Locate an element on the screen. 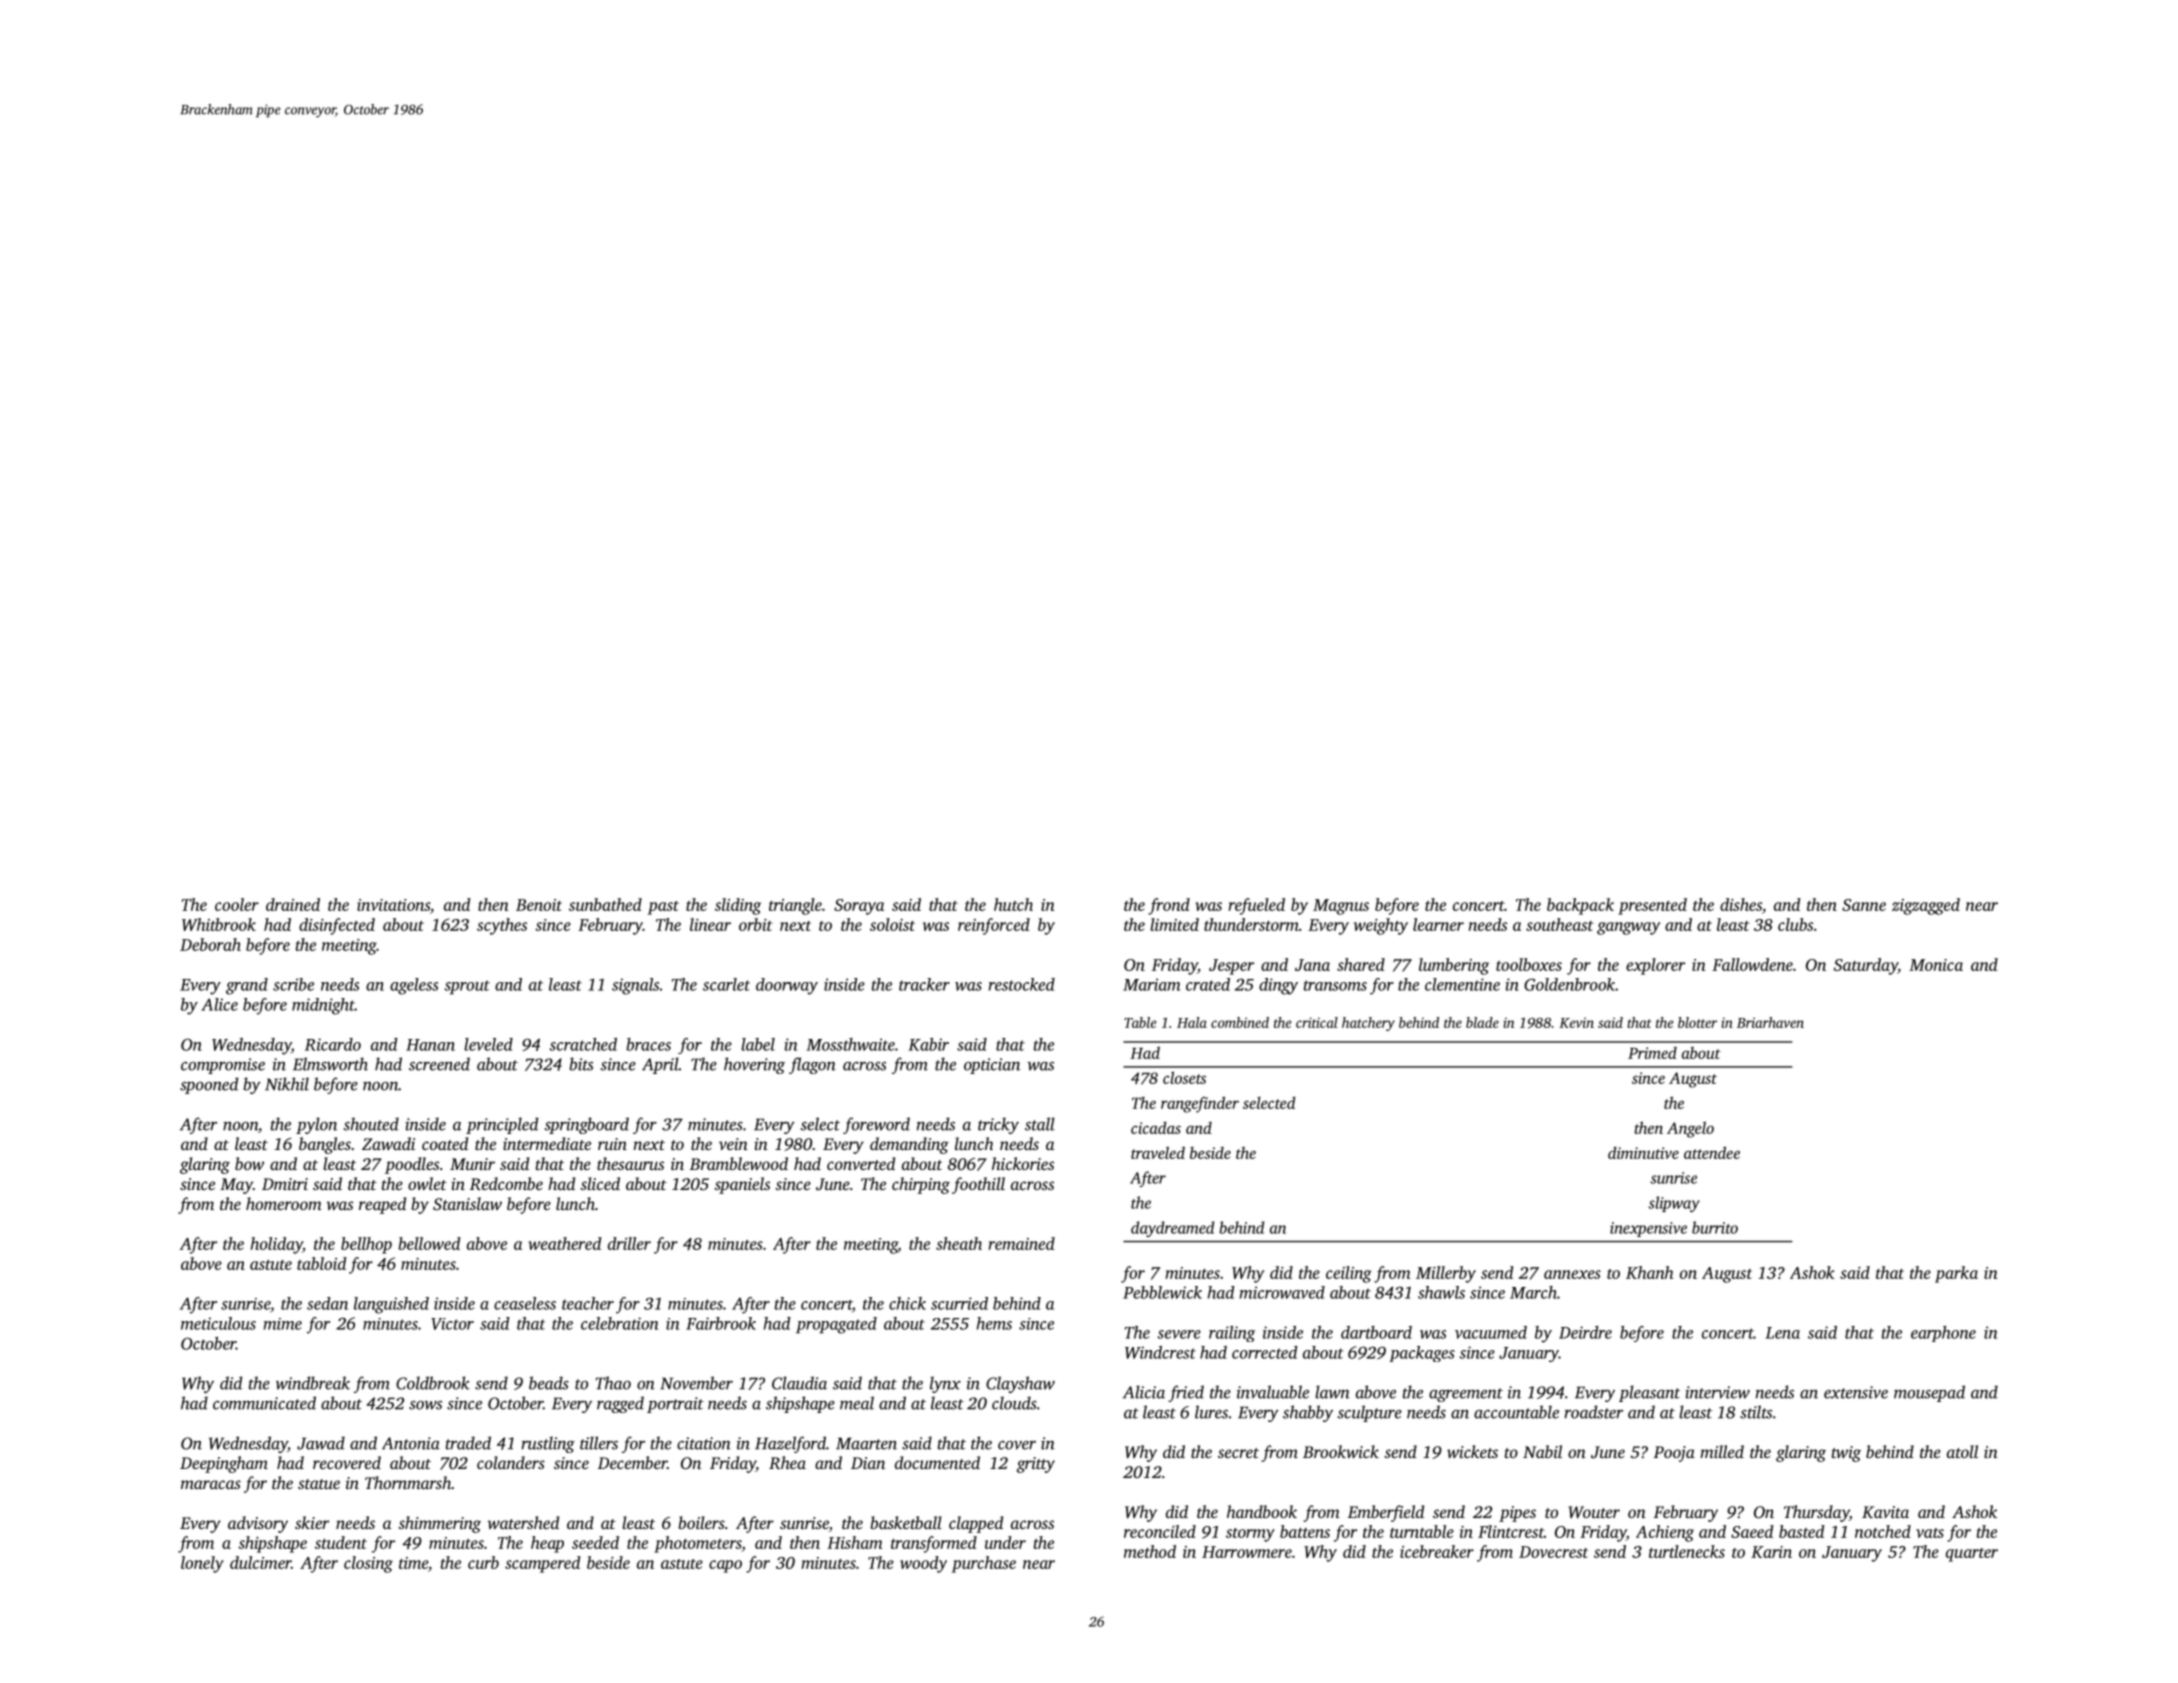 This screenshot has width=2178, height=1683. Briarhaven is located at coordinates (1770, 1022).
